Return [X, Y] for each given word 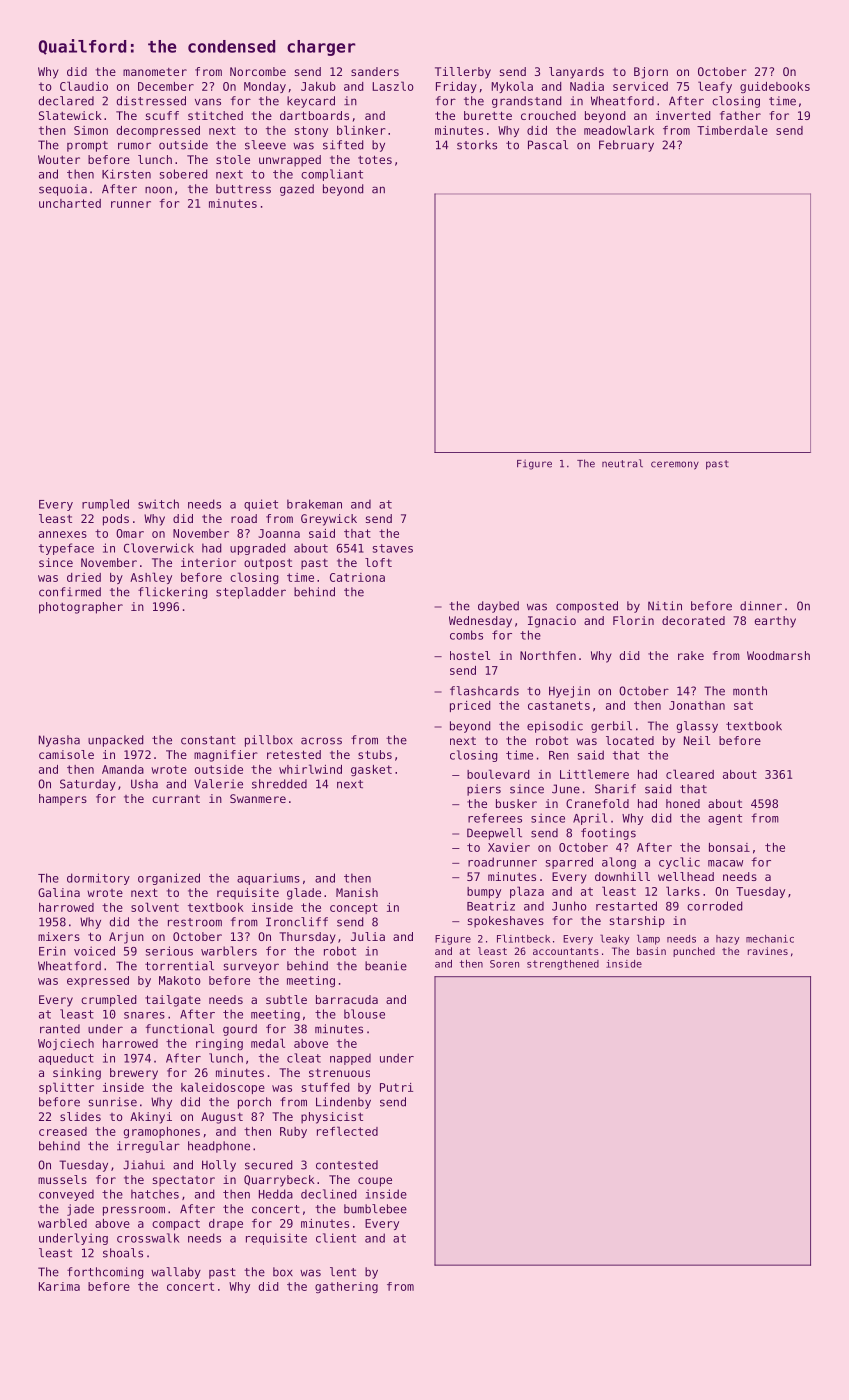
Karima [59, 1286]
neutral [622, 463]
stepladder [251, 593]
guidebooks [775, 87]
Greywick [329, 520]
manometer [155, 72]
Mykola [512, 87]
